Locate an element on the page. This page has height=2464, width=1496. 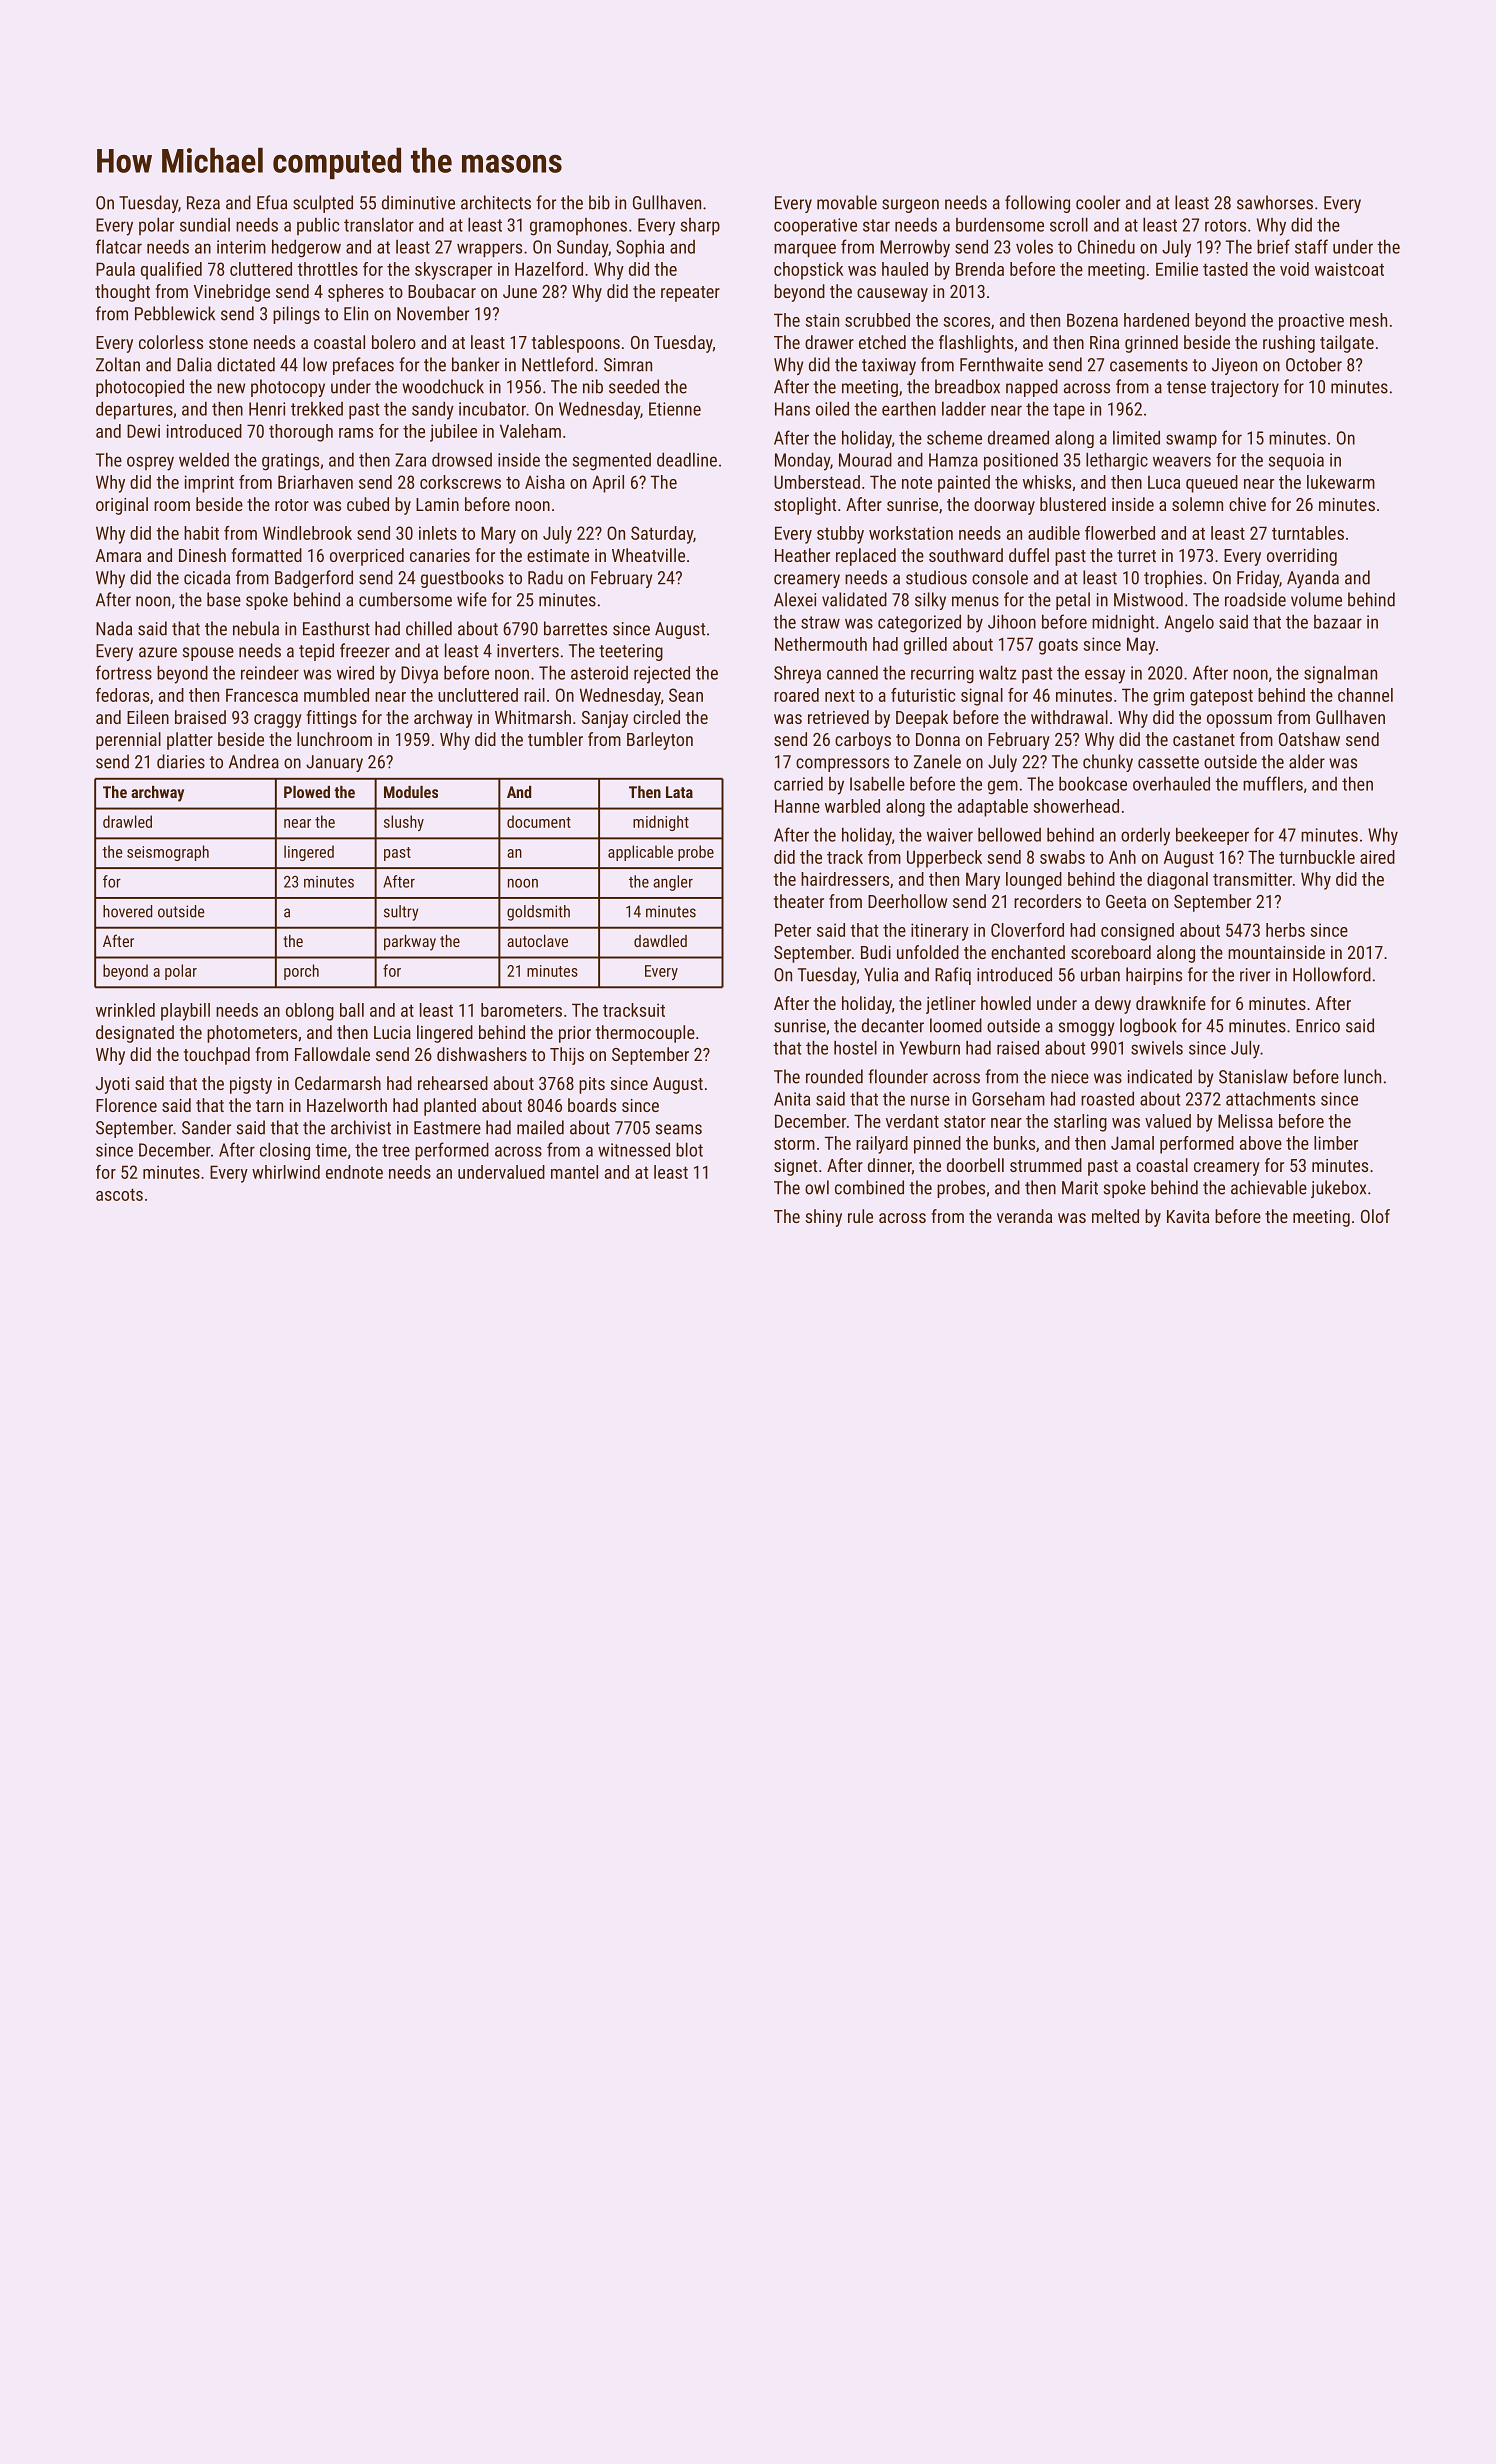
roadside is located at coordinates (1255, 599).
